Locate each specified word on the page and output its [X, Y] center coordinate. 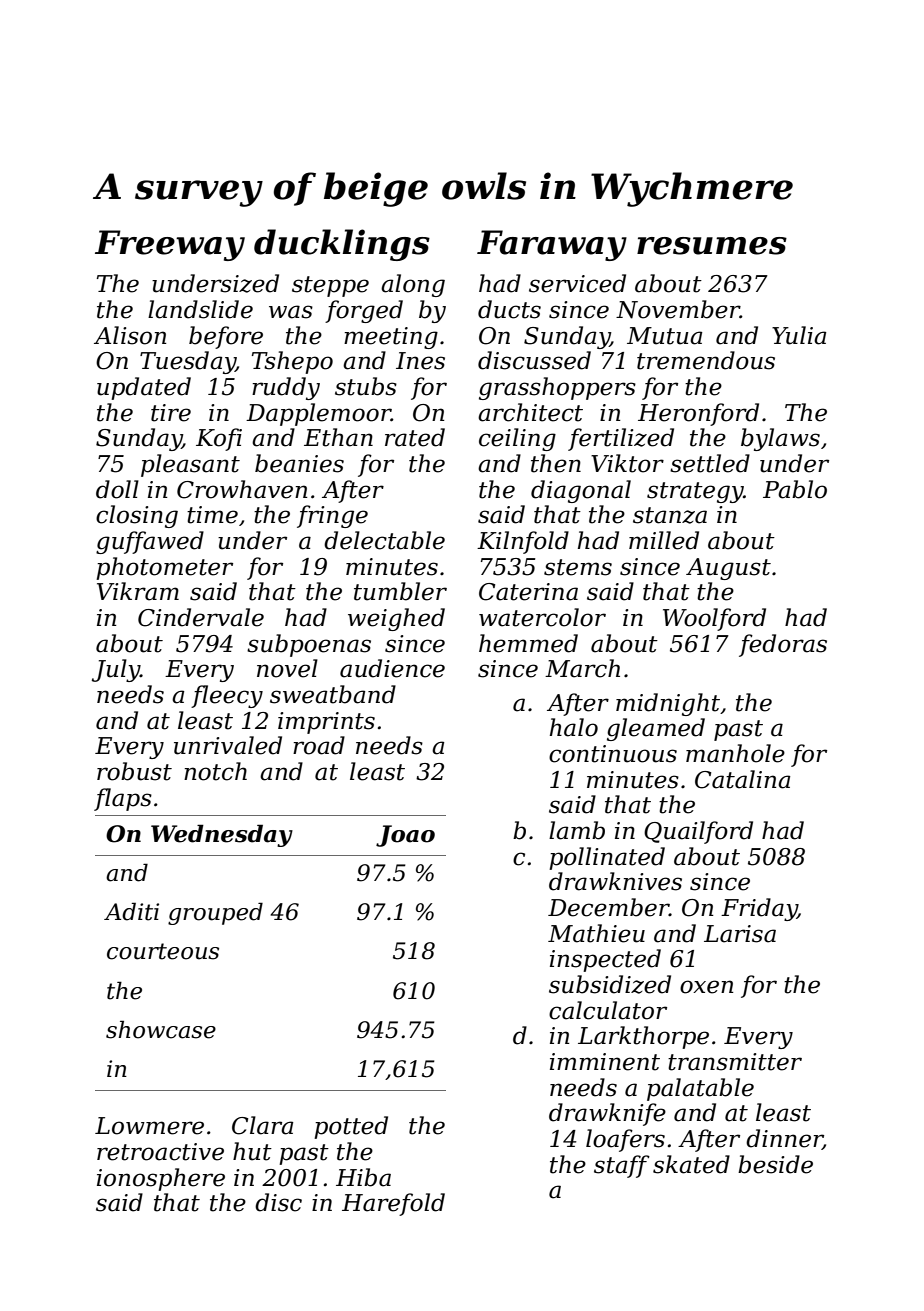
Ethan [338, 437]
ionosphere [161, 1179]
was [291, 312]
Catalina [742, 779]
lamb [577, 830]
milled [664, 540]
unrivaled [228, 745]
